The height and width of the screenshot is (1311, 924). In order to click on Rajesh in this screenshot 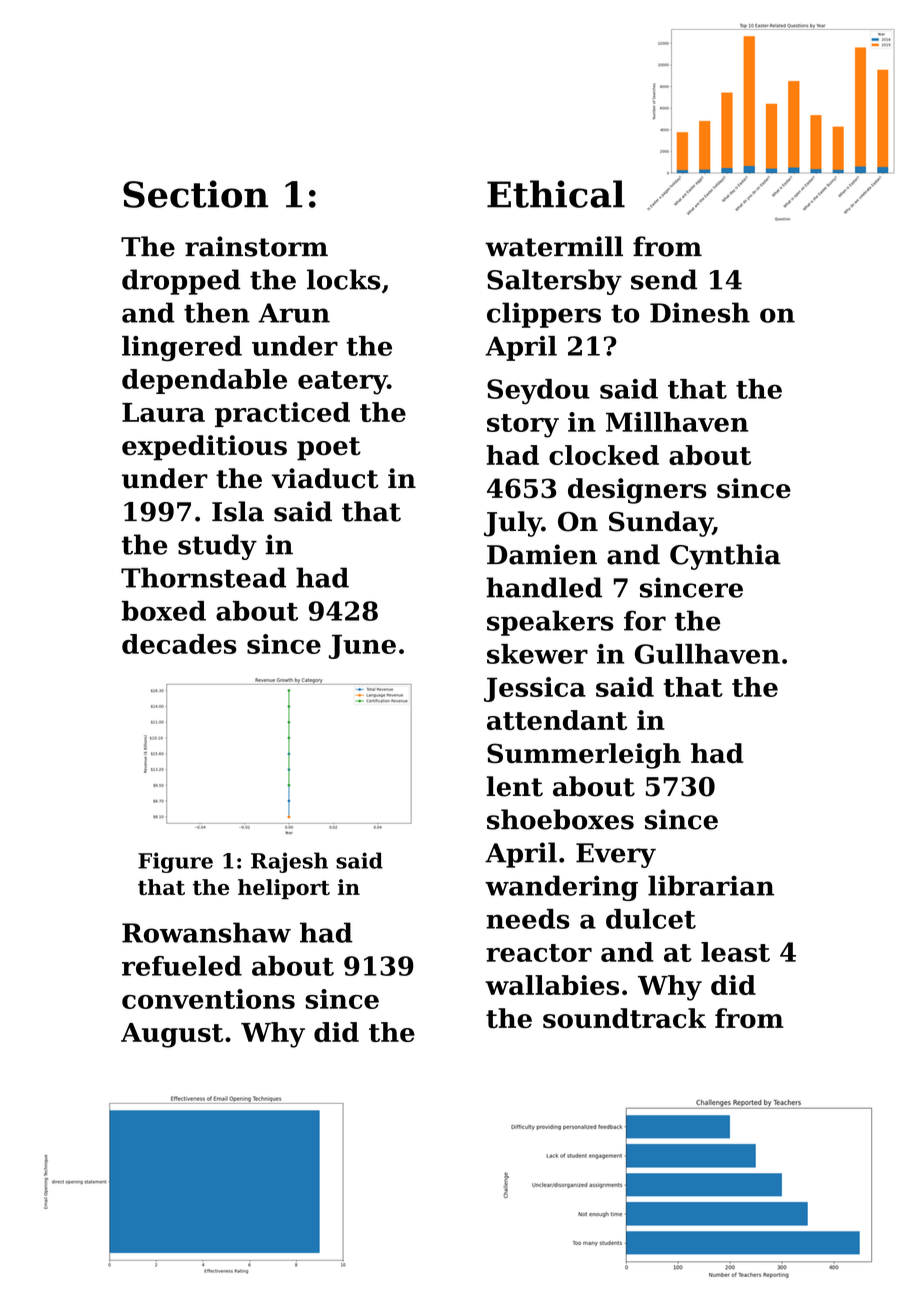, I will do `click(289, 862)`.
